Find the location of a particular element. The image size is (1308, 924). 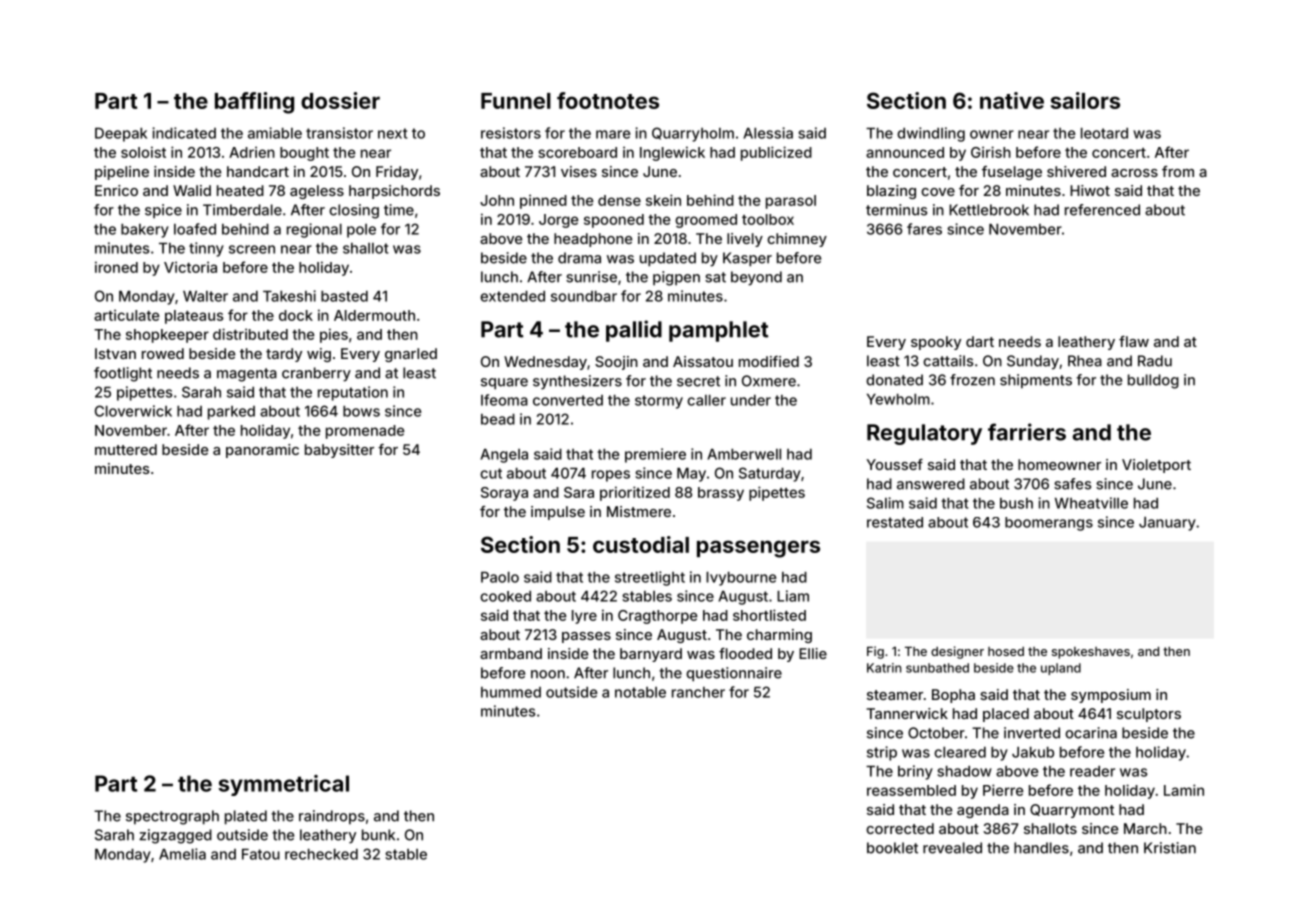

footnotes is located at coordinates (608, 100).
